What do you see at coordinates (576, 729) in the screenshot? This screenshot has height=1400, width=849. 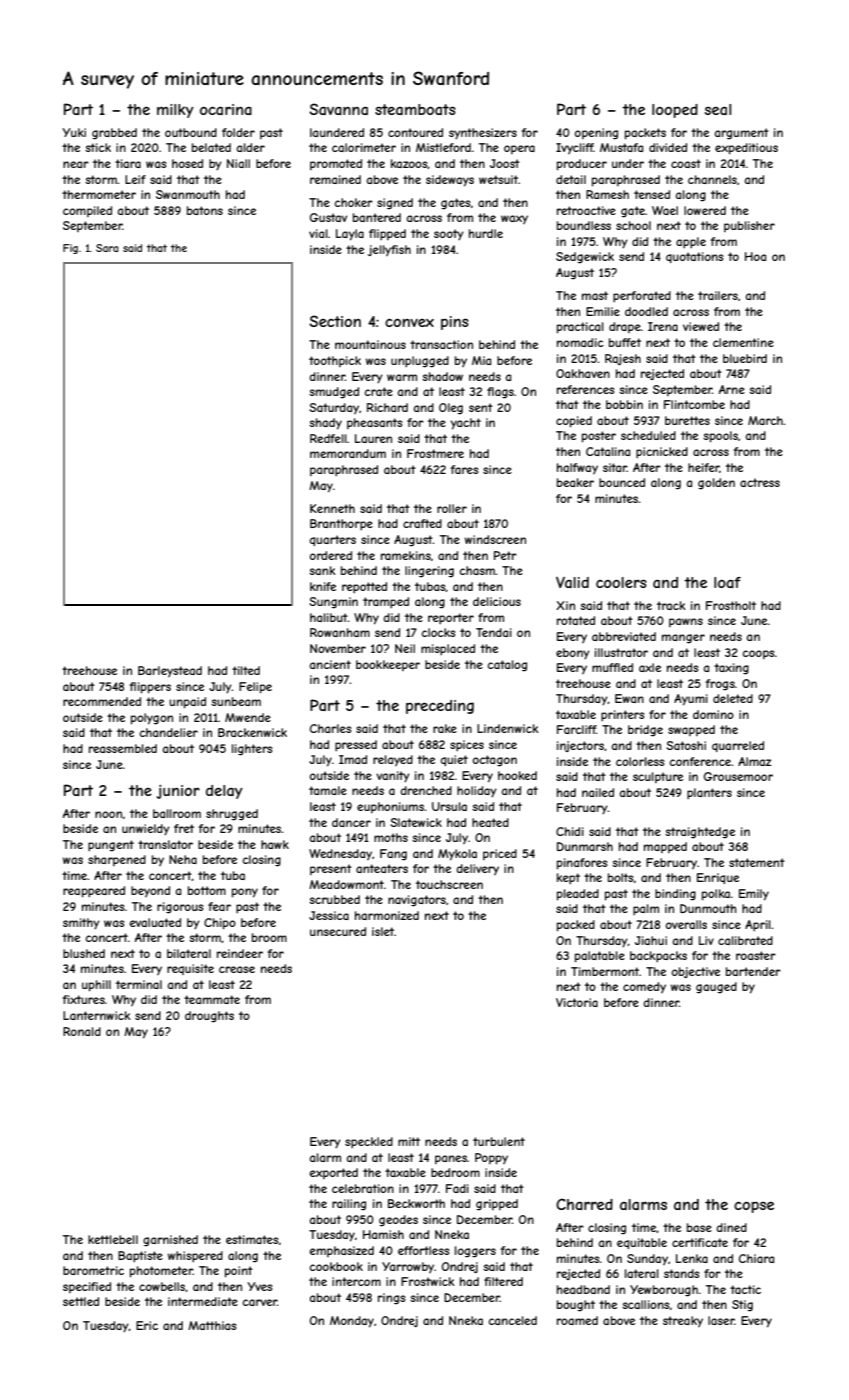 I see `Farcliff` at bounding box center [576, 729].
